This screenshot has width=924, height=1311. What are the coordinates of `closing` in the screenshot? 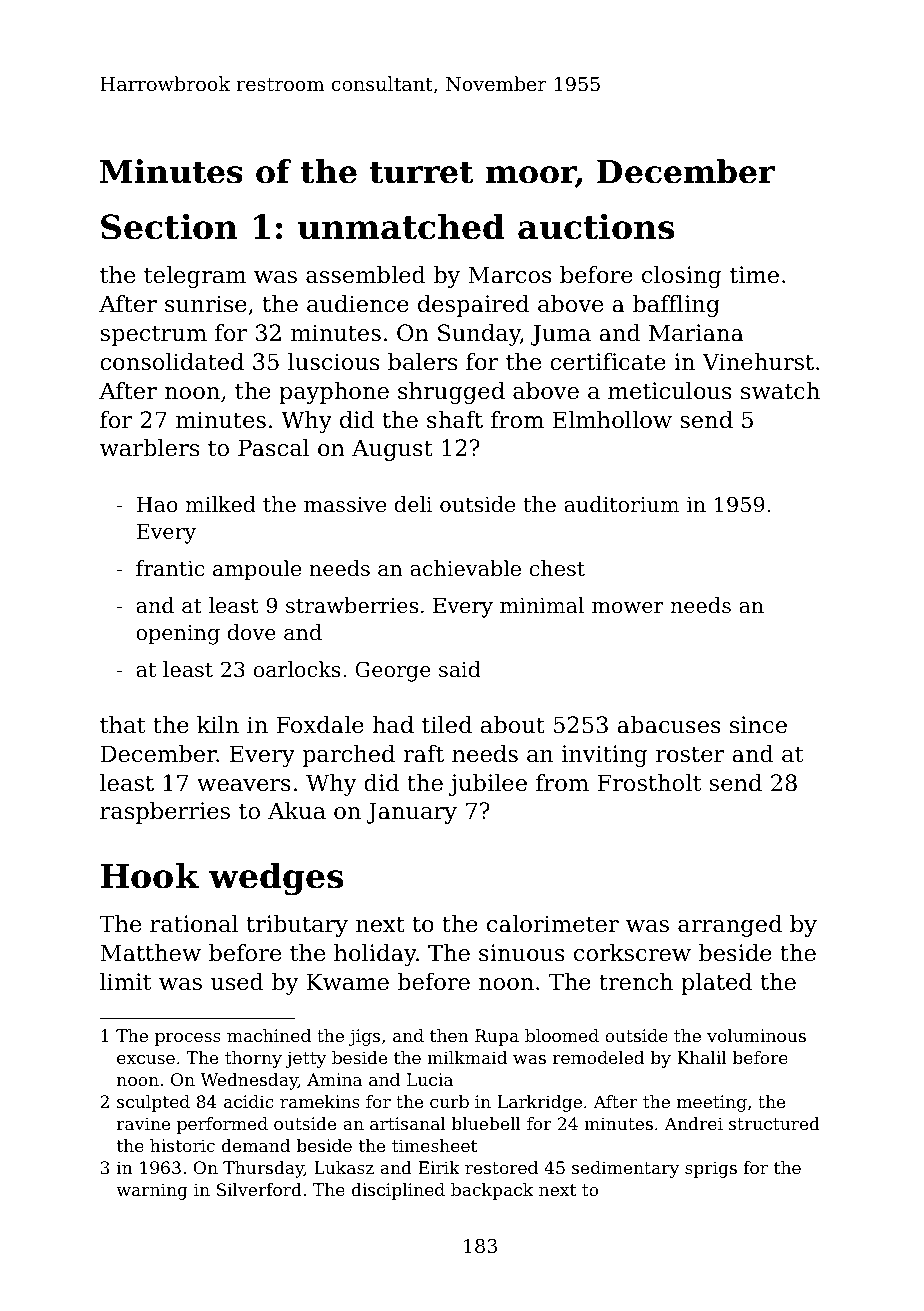 It's located at (681, 277).
